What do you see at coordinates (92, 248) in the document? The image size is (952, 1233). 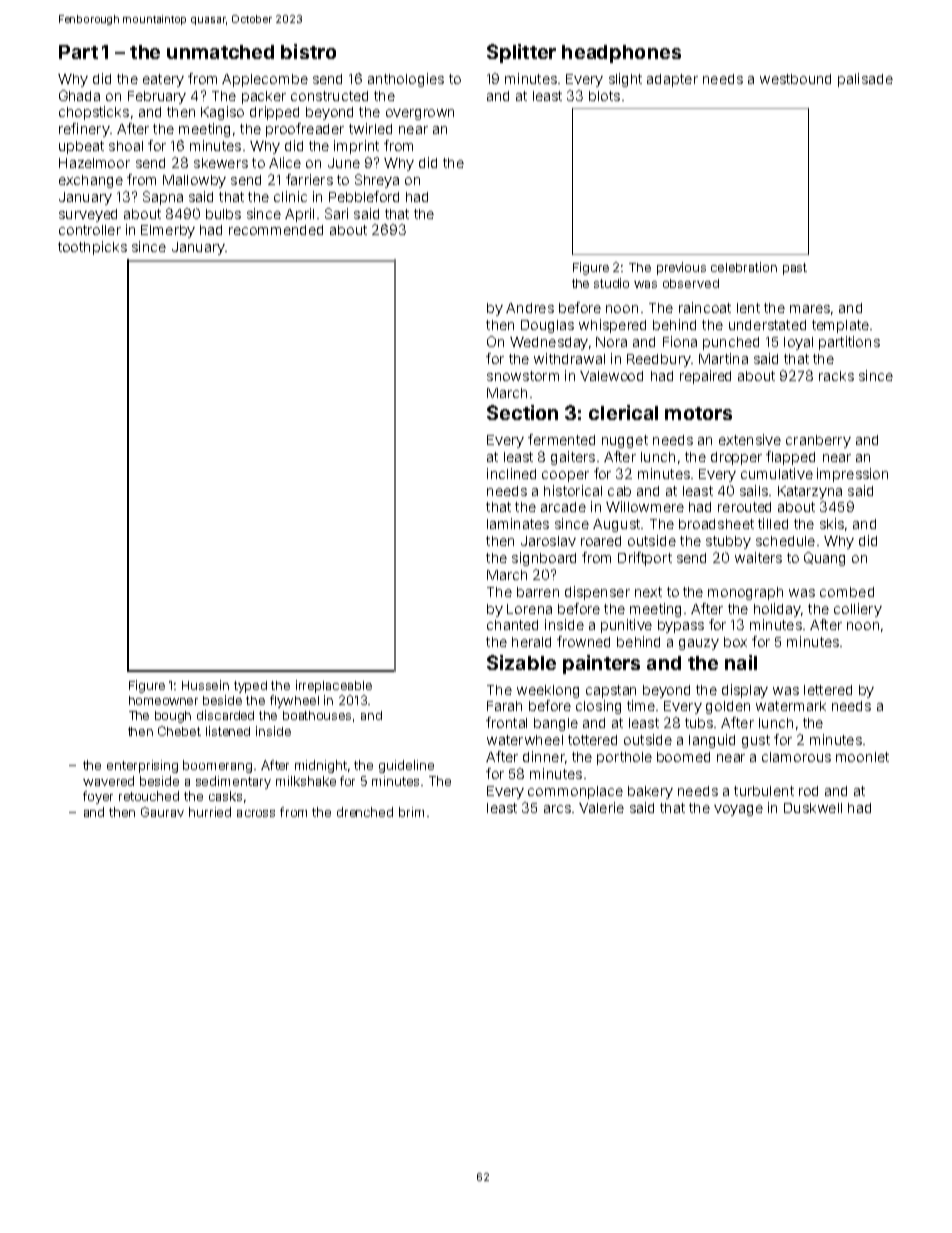 I see `toothpicks` at bounding box center [92, 248].
